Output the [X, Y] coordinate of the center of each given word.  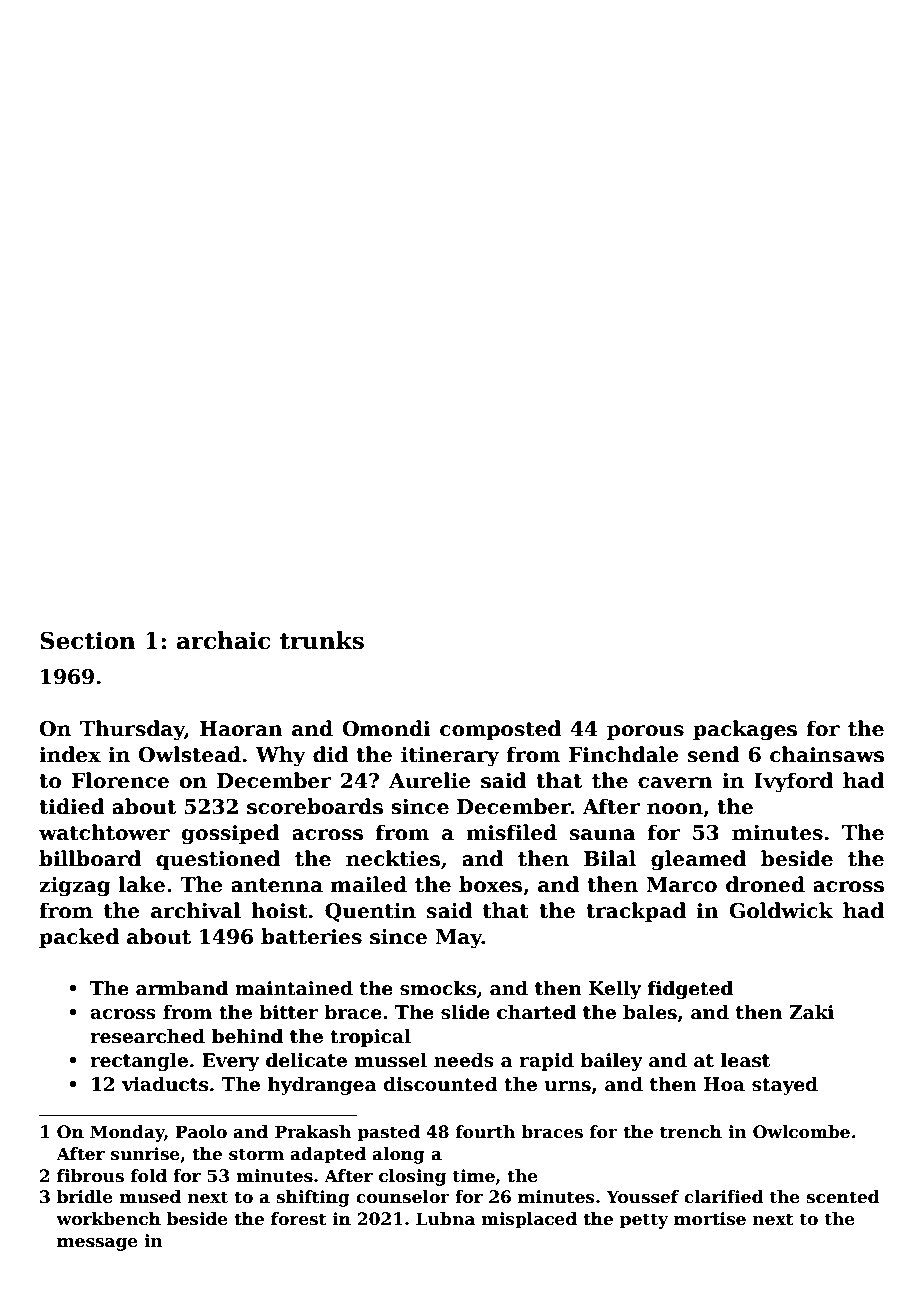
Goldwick [781, 910]
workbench [108, 1219]
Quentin [370, 912]
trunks [322, 640]
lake [142, 884]
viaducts [165, 1084]
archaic [224, 640]
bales [650, 1012]
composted [500, 730]
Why [281, 756]
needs [464, 1060]
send [714, 754]
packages [745, 730]
